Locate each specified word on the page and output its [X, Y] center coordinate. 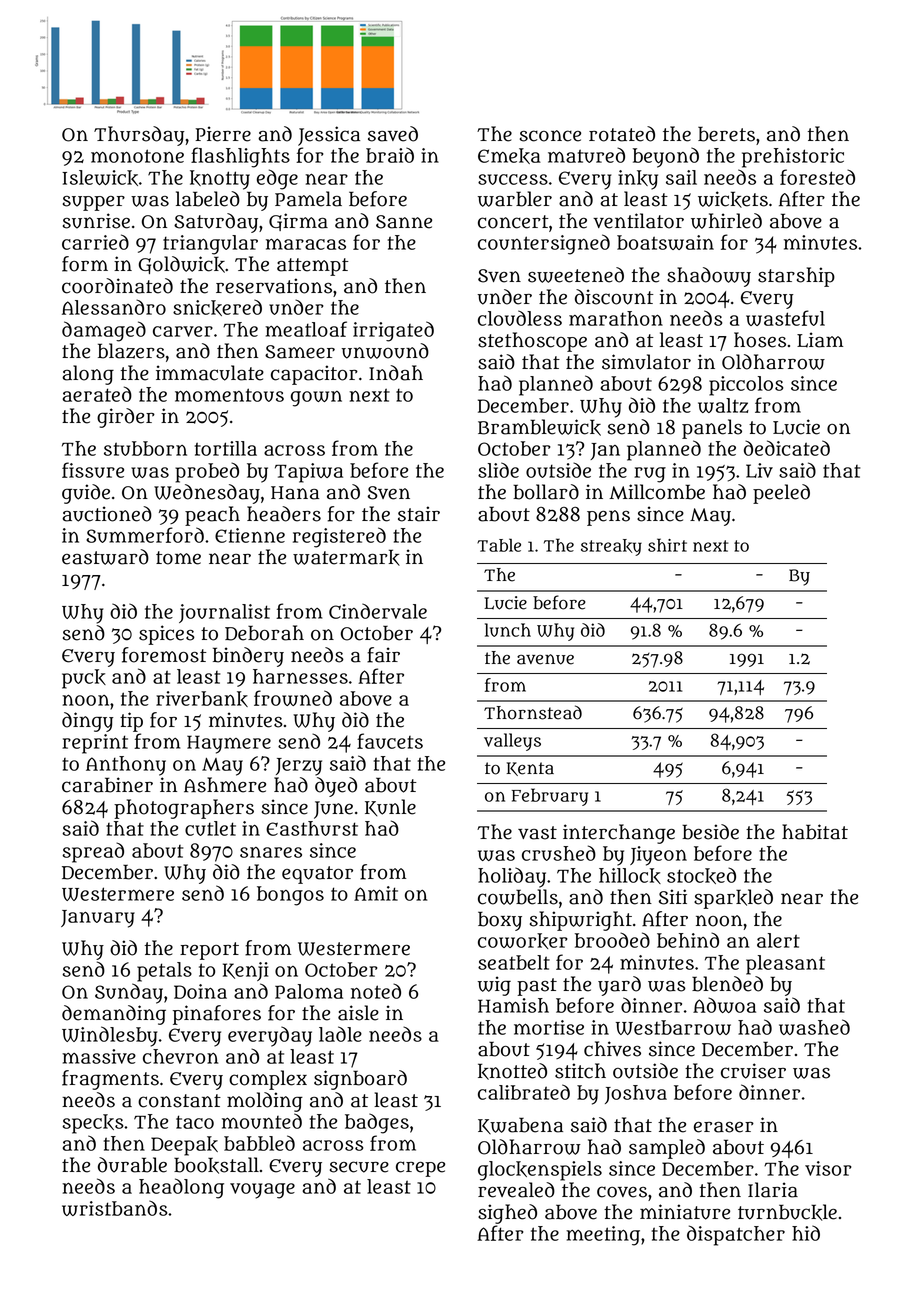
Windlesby [109, 1036]
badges [377, 1123]
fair [383, 655]
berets [726, 134]
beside [710, 832]
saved [393, 134]
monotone [137, 156]
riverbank [202, 699]
